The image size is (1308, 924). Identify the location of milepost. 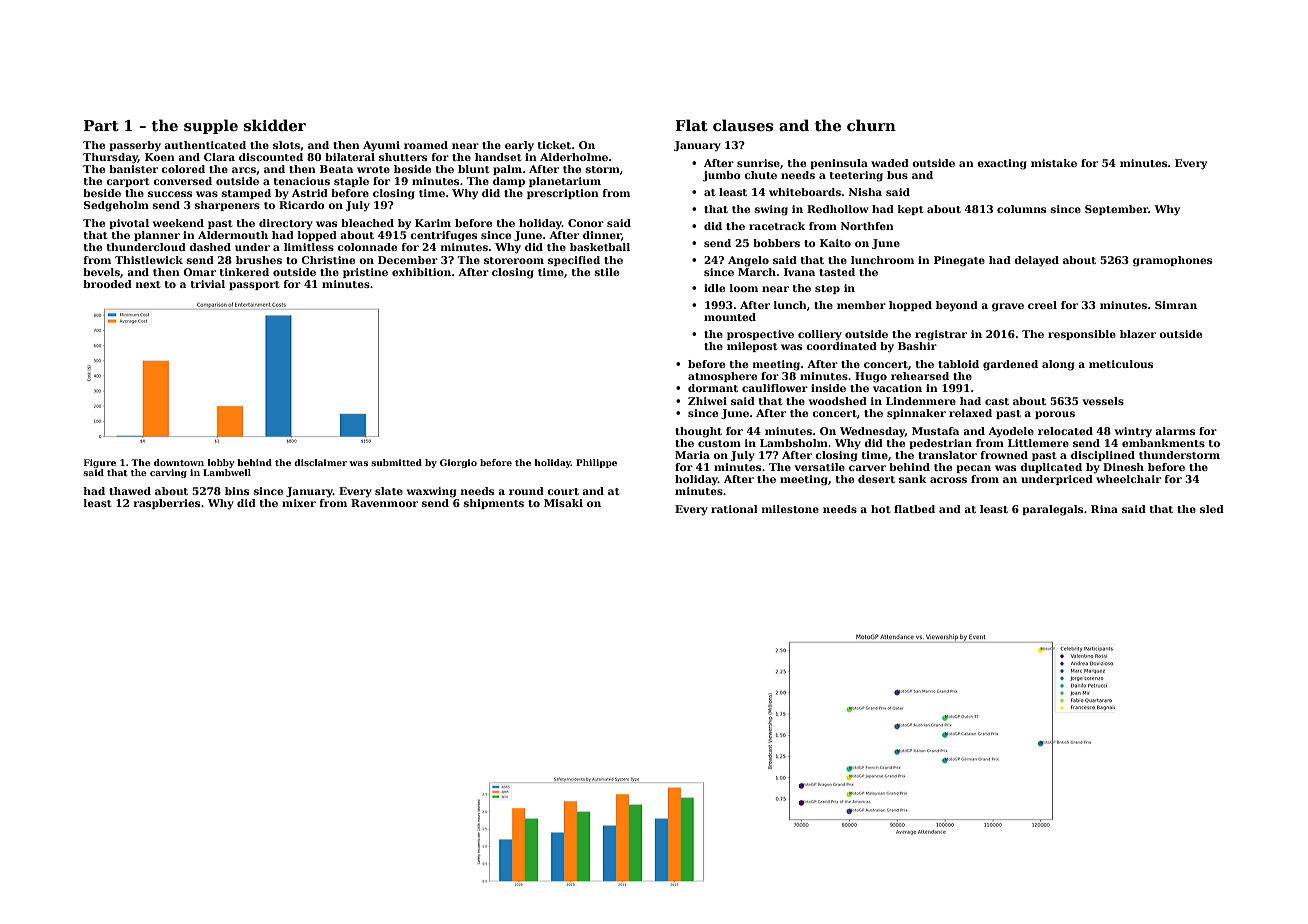
(752, 347).
